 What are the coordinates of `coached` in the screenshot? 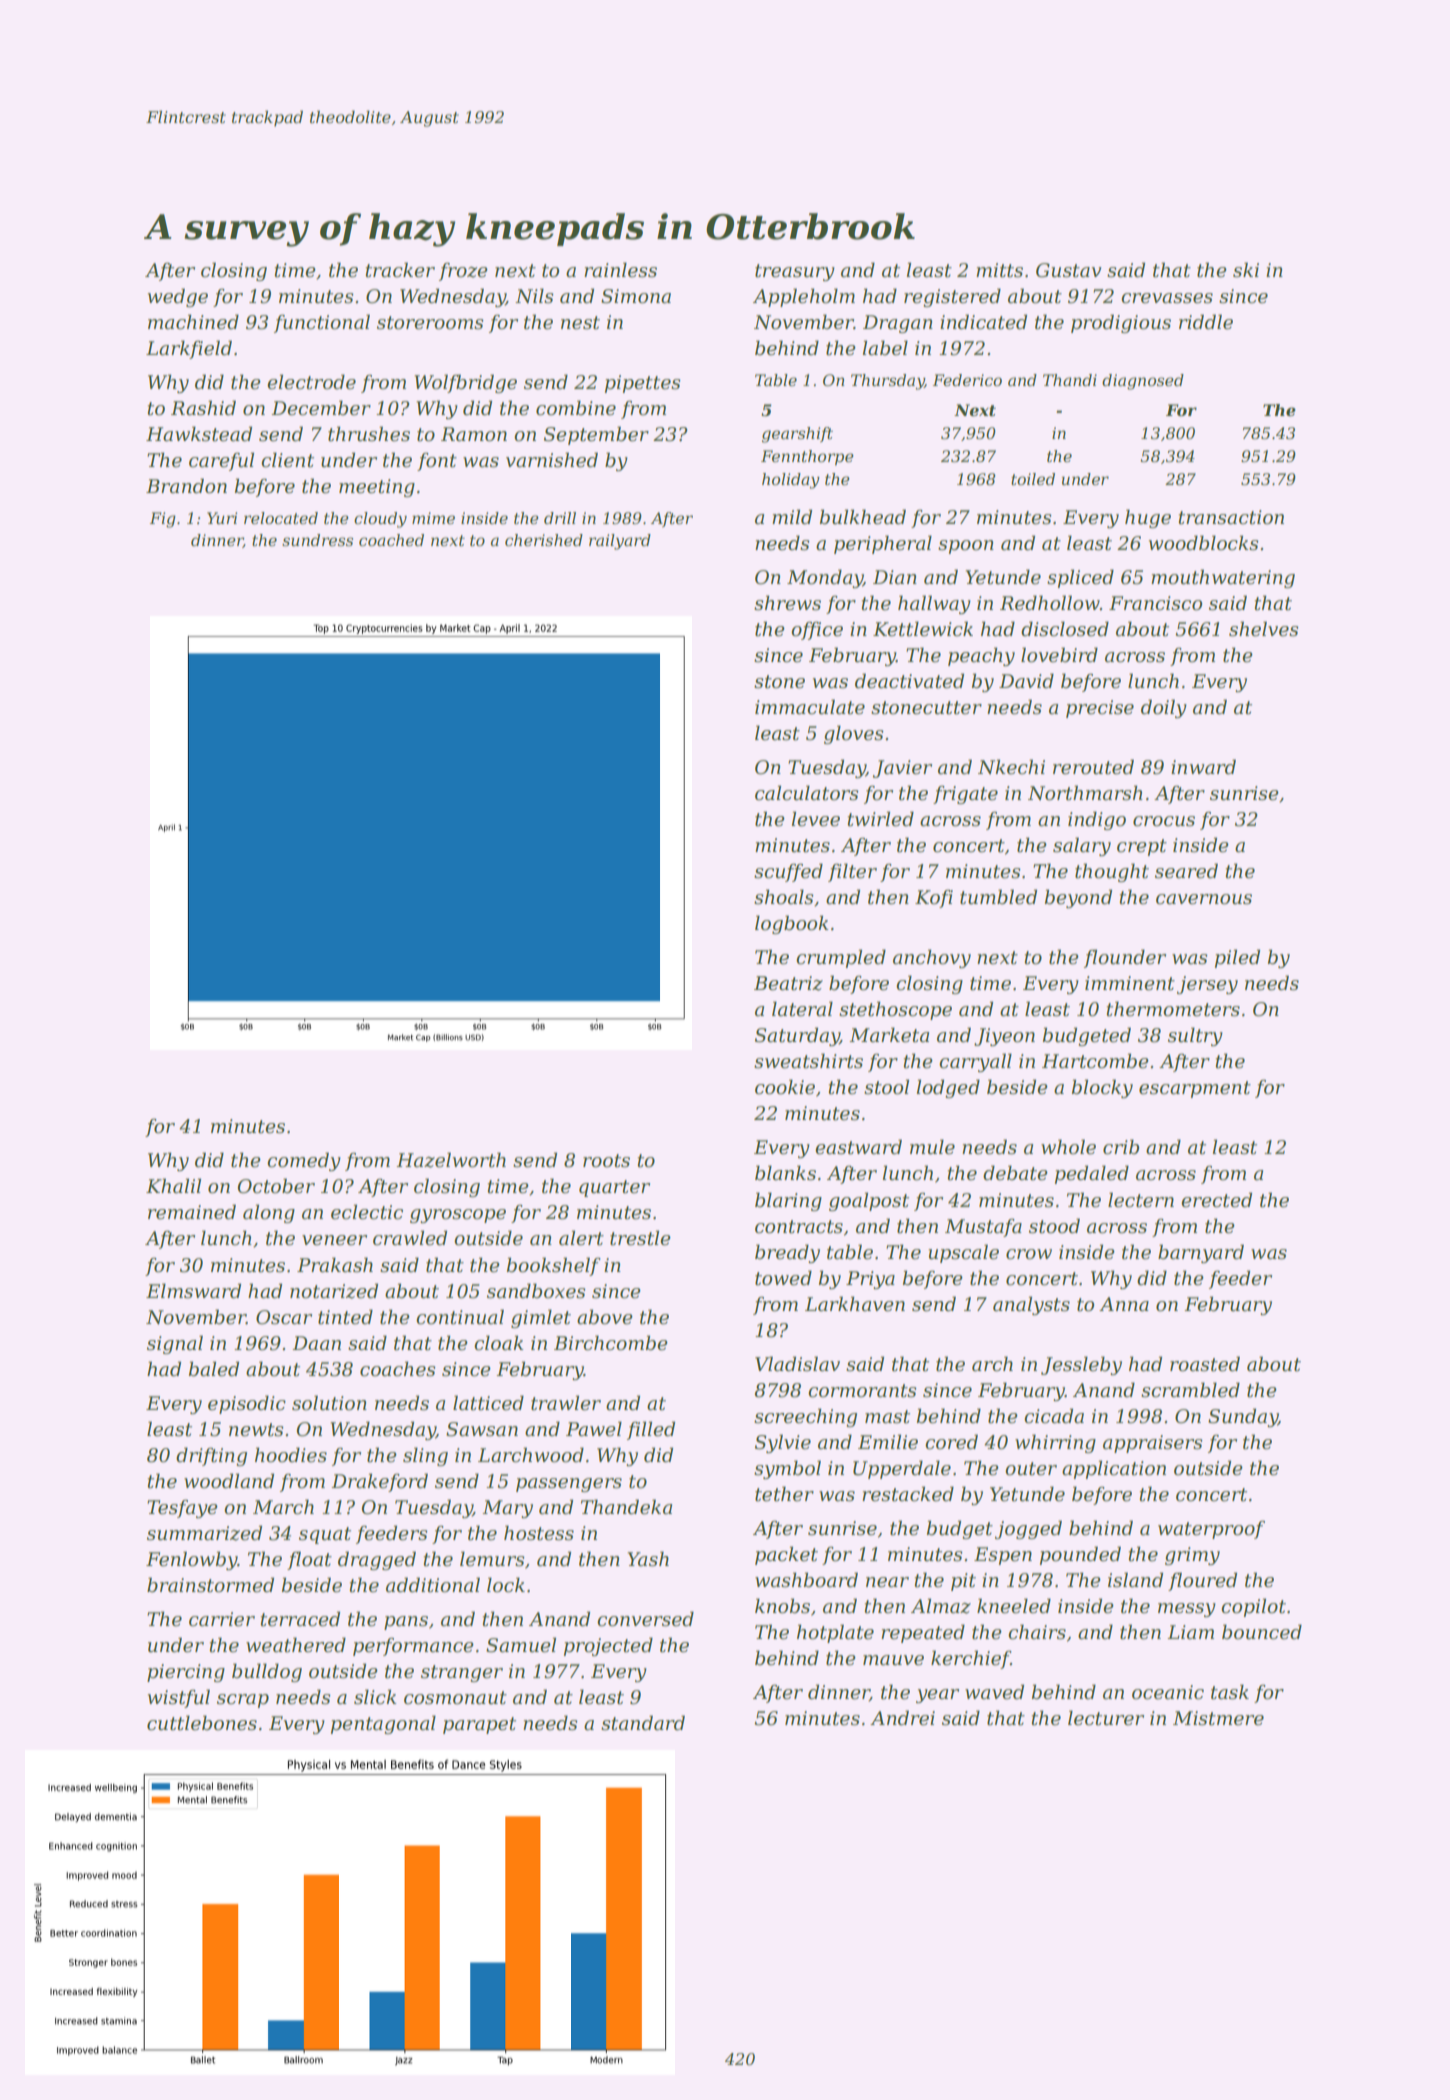 It's located at (391, 540).
